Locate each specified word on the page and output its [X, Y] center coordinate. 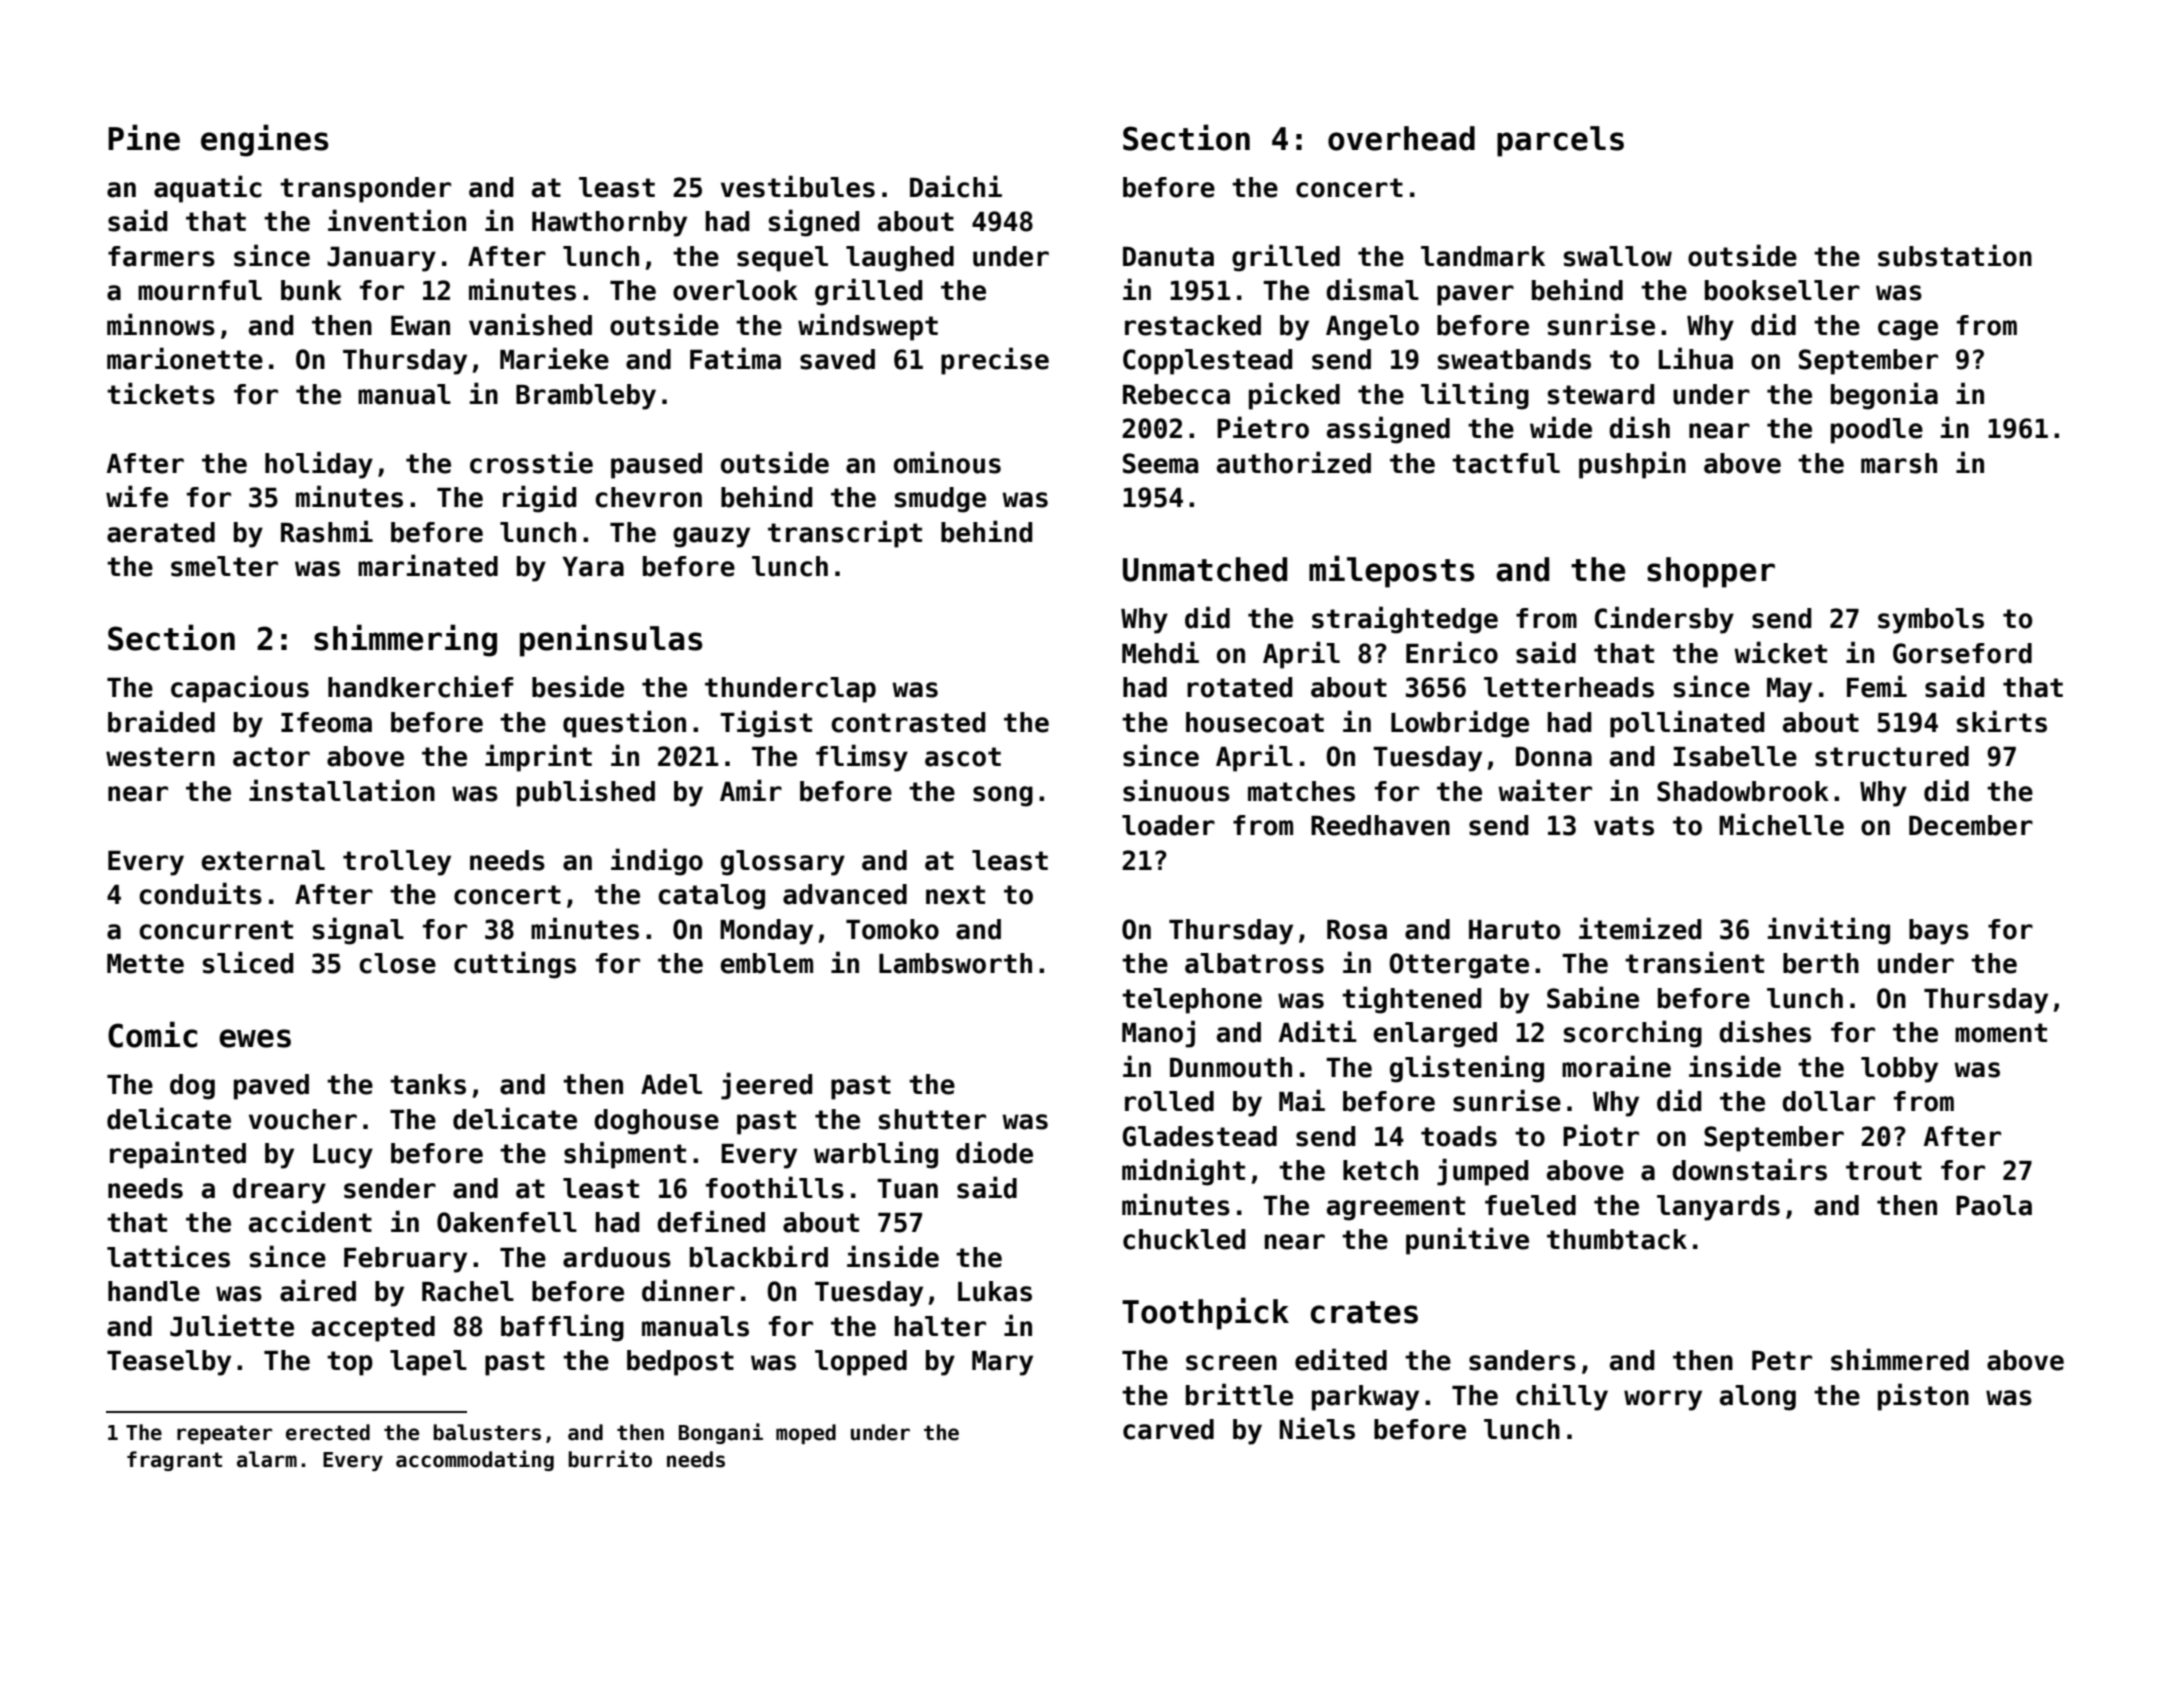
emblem [767, 963]
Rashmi [327, 531]
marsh [1899, 463]
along [1758, 1398]
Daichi [956, 186]
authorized [1294, 462]
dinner [688, 1290]
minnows [161, 324]
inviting [1828, 931]
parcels [1560, 141]
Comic [152, 1034]
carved [1168, 1429]
